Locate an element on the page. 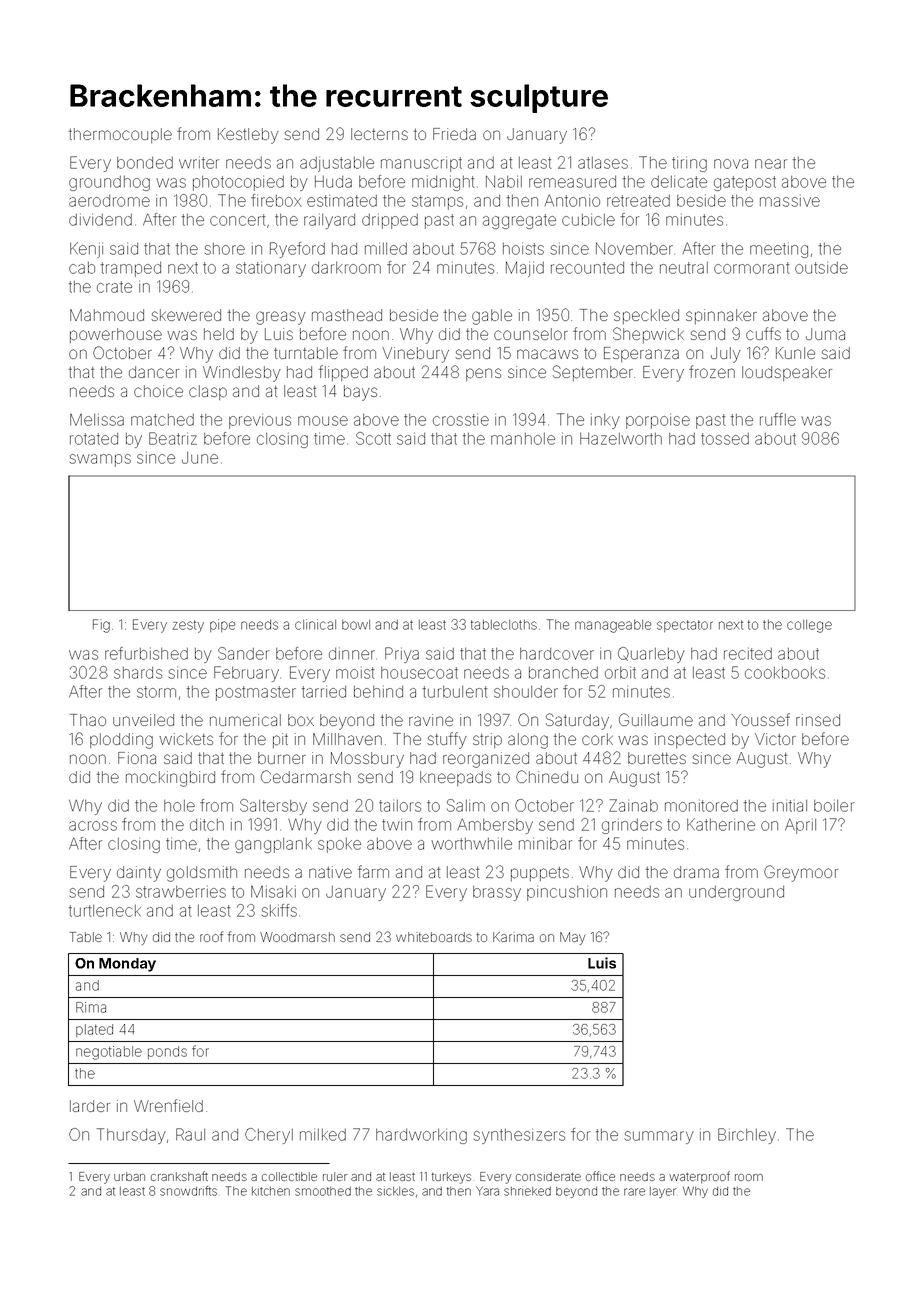 This image has width=924, height=1308. strip is located at coordinates (487, 740).
